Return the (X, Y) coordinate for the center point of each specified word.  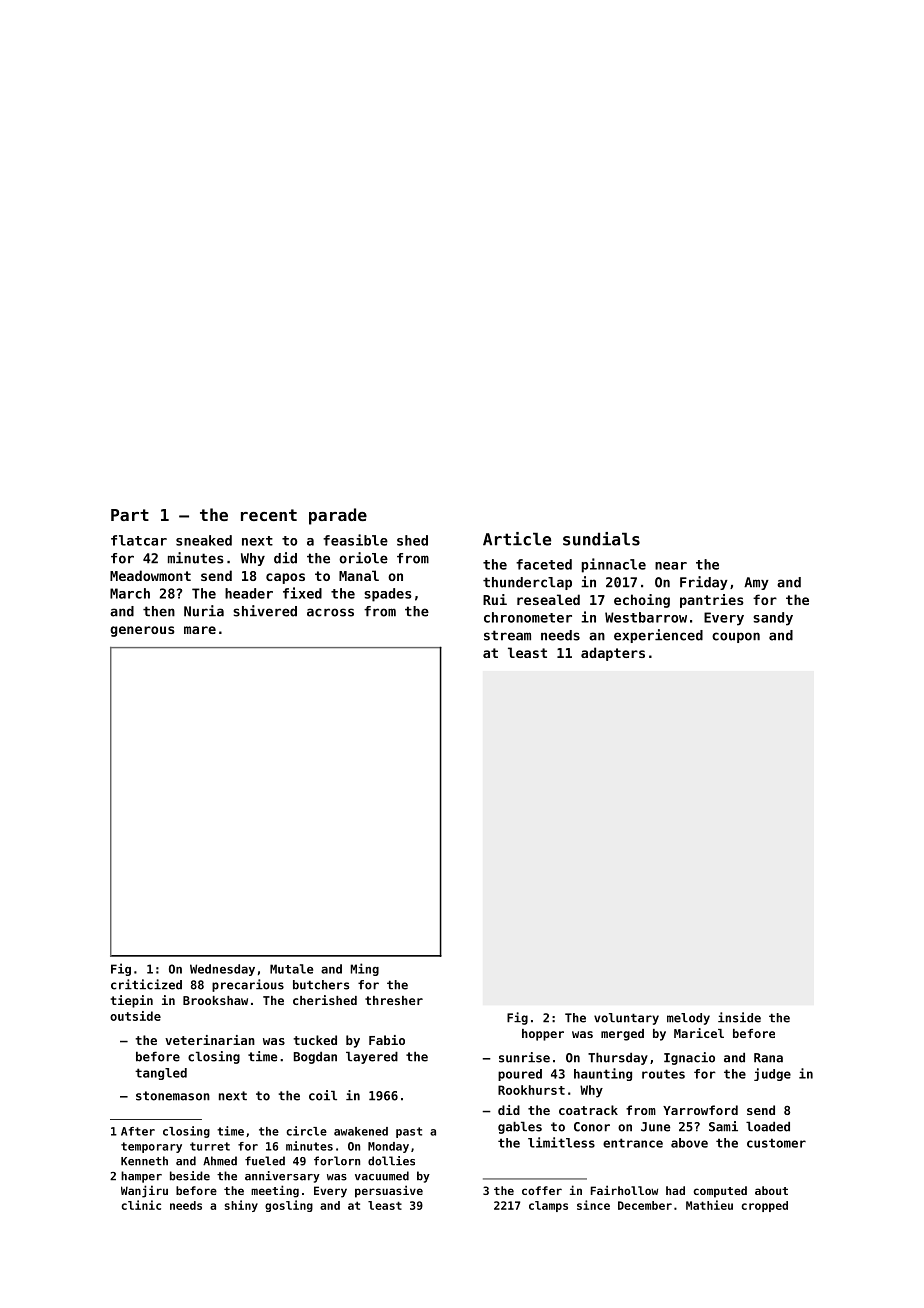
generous (142, 631)
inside (739, 1017)
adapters (613, 654)
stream (507, 635)
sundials (601, 539)
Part (130, 515)
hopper (543, 1035)
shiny (241, 1206)
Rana (768, 1058)
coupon (736, 637)
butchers (321, 985)
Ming (365, 969)
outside (135, 1016)
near (671, 566)
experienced (658, 636)
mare (200, 630)
